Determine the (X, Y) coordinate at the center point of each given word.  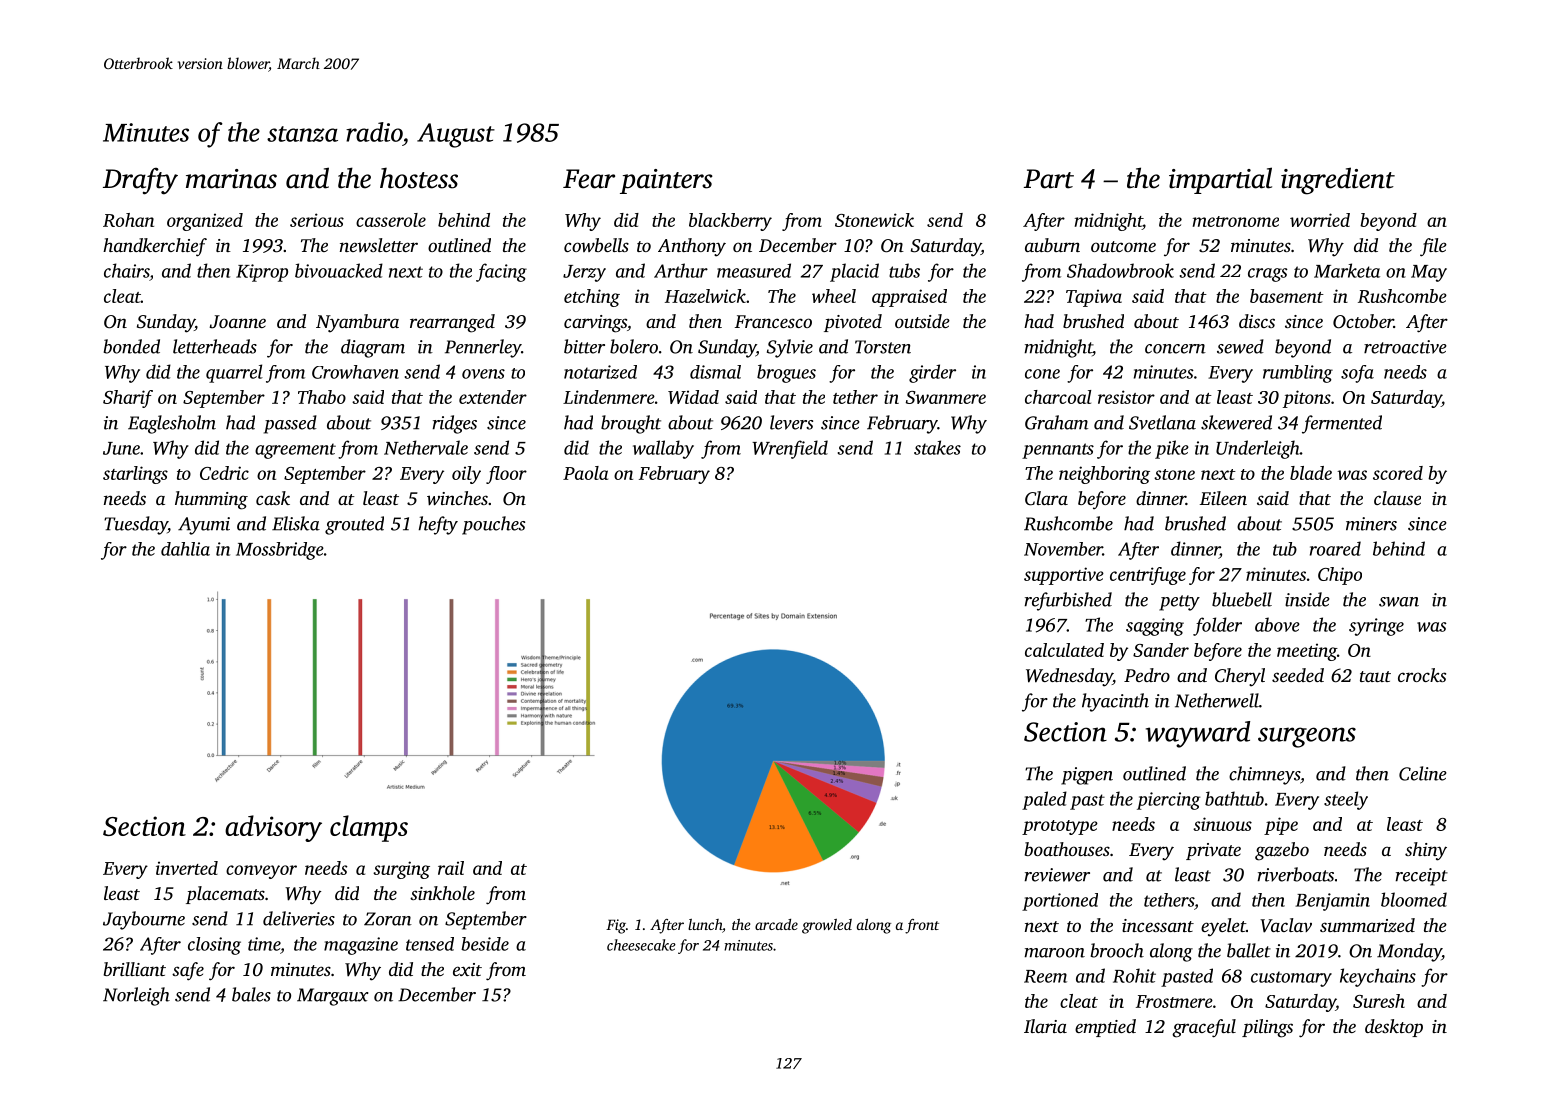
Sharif (128, 399)
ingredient (1338, 181)
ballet (1249, 950)
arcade (776, 924)
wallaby (663, 449)
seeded (1298, 675)
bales (251, 994)
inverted (187, 868)
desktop (1394, 1028)
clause (1397, 498)
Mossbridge (280, 551)
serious (317, 220)
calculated (1064, 650)
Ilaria (1045, 1026)
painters (666, 181)
